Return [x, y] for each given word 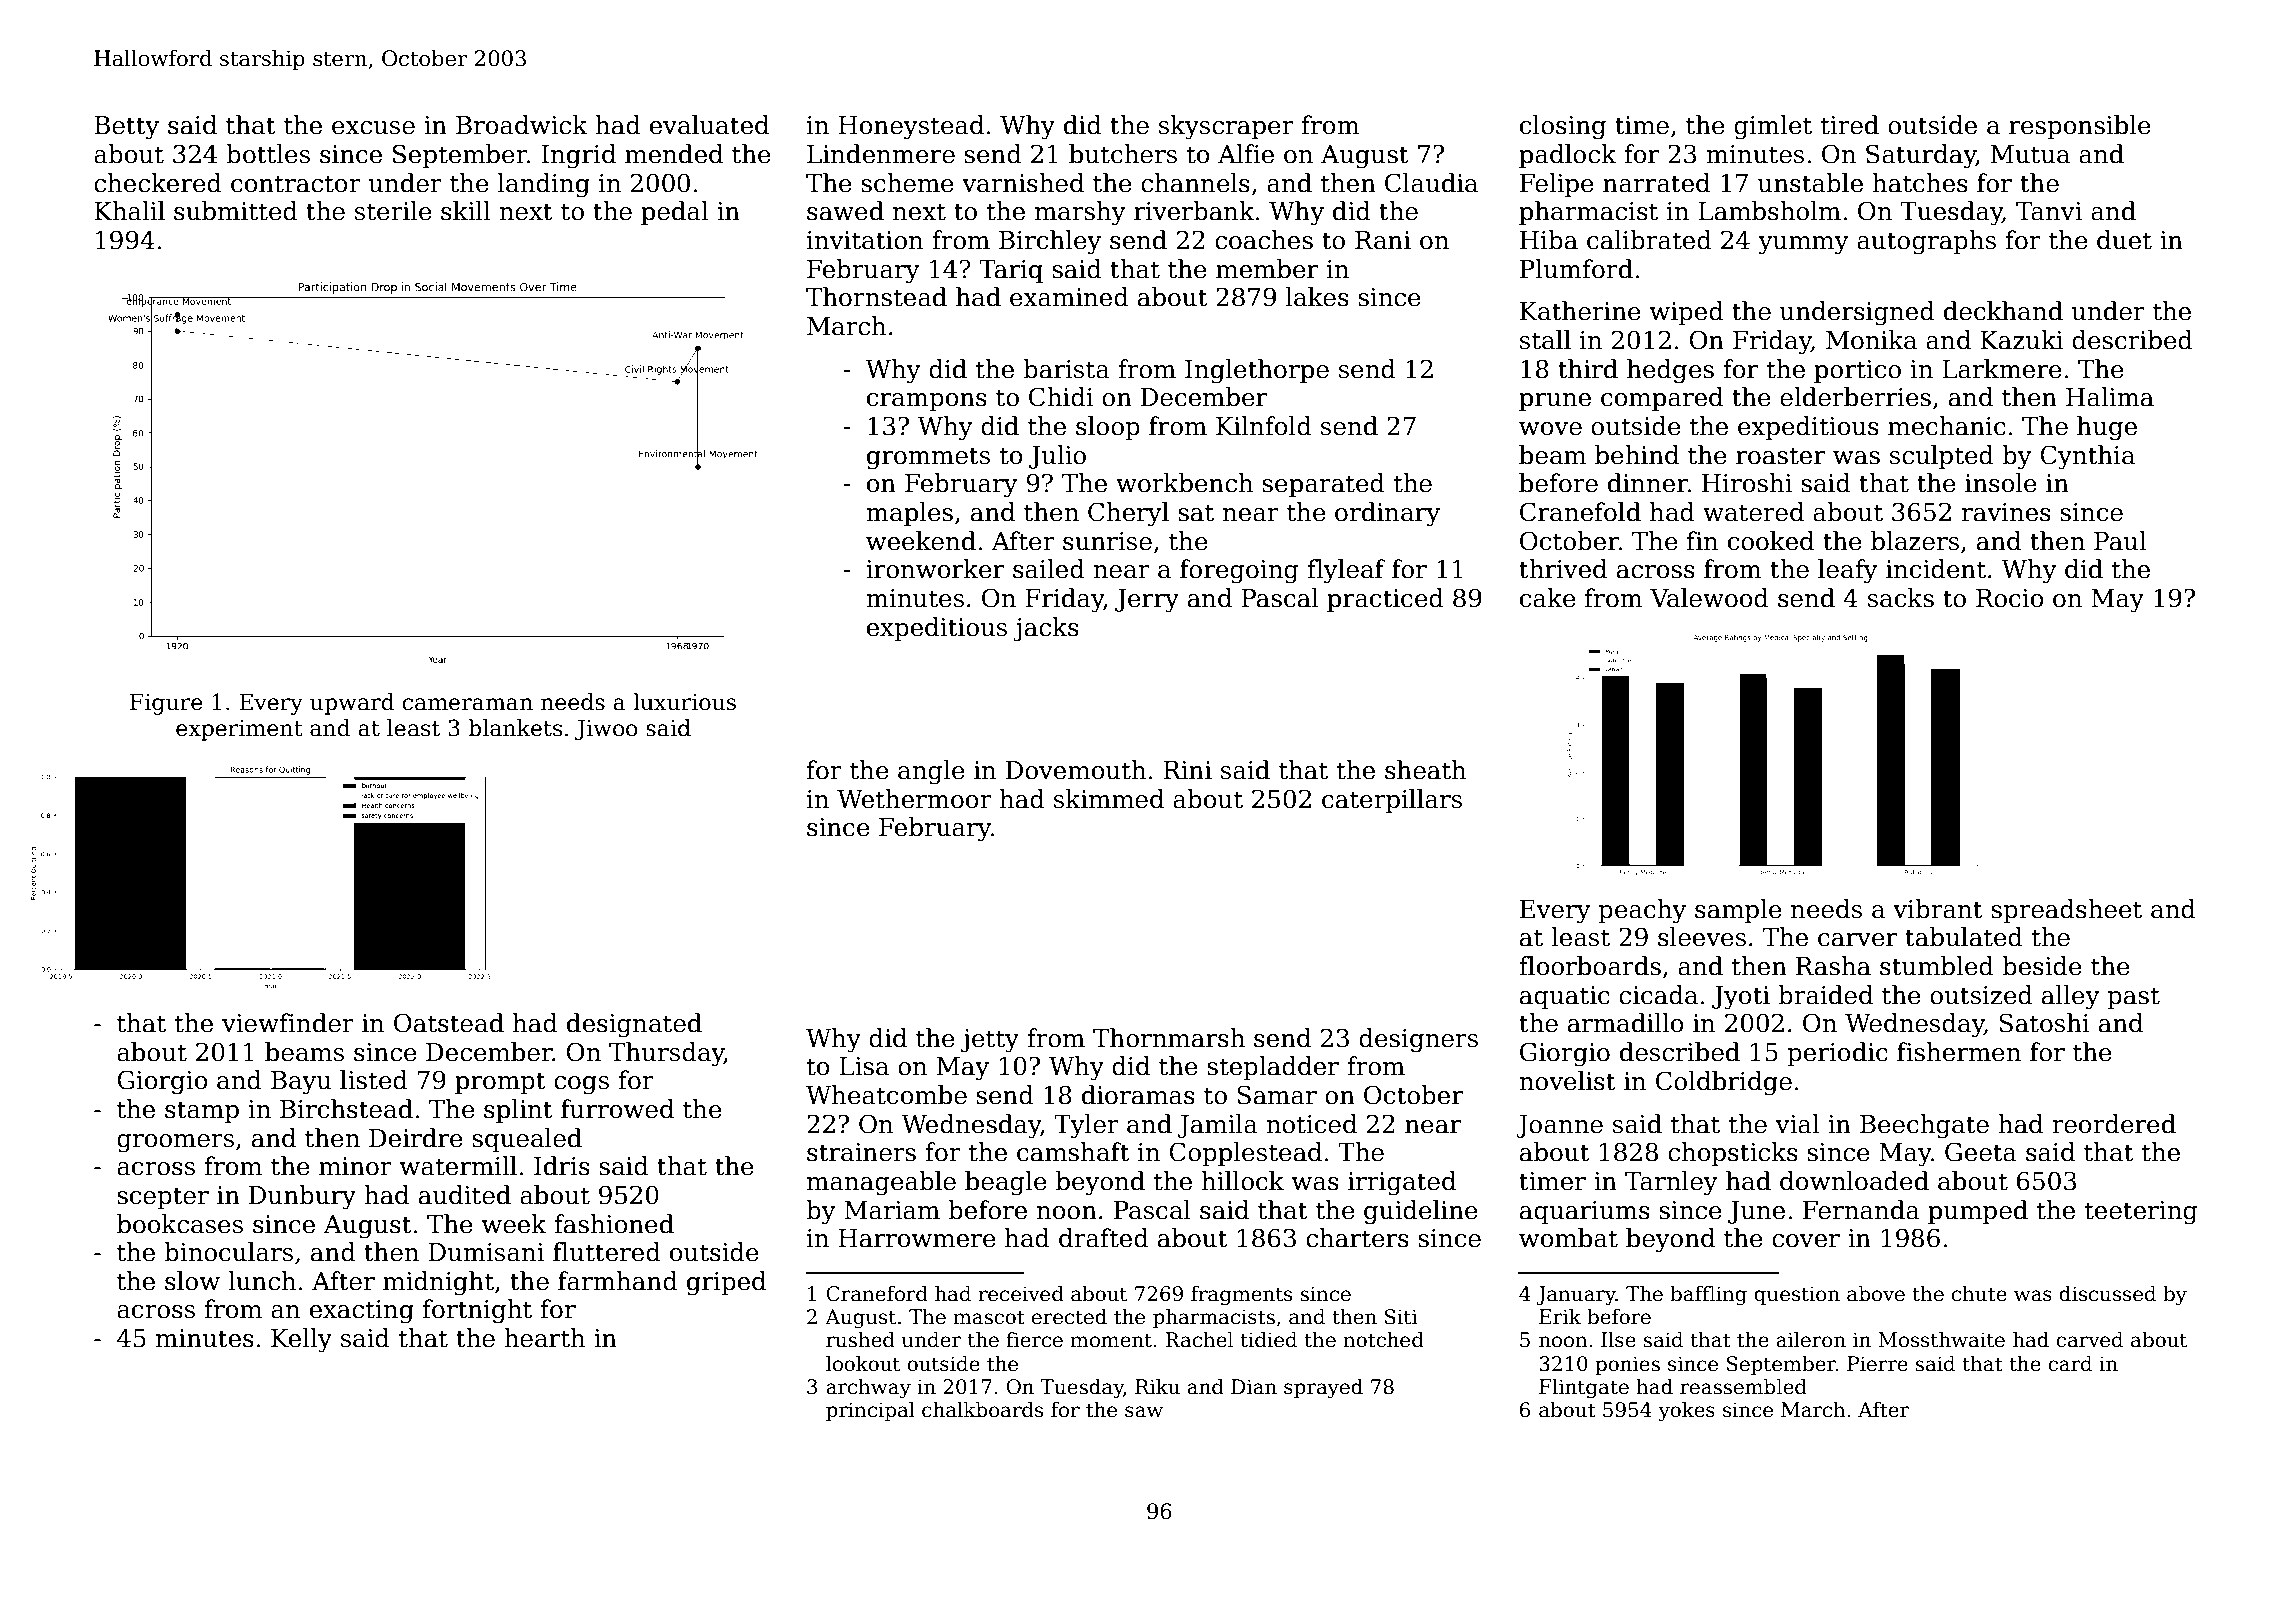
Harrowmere [917, 1238]
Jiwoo [606, 730]
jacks [1046, 629]
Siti [1401, 1317]
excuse [373, 128]
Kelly [301, 1340]
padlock [1567, 156]
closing [1563, 127]
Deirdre [416, 1138]
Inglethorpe [1257, 371]
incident [1936, 569]
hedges [1670, 371]
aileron [1811, 1340]
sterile [393, 211]
